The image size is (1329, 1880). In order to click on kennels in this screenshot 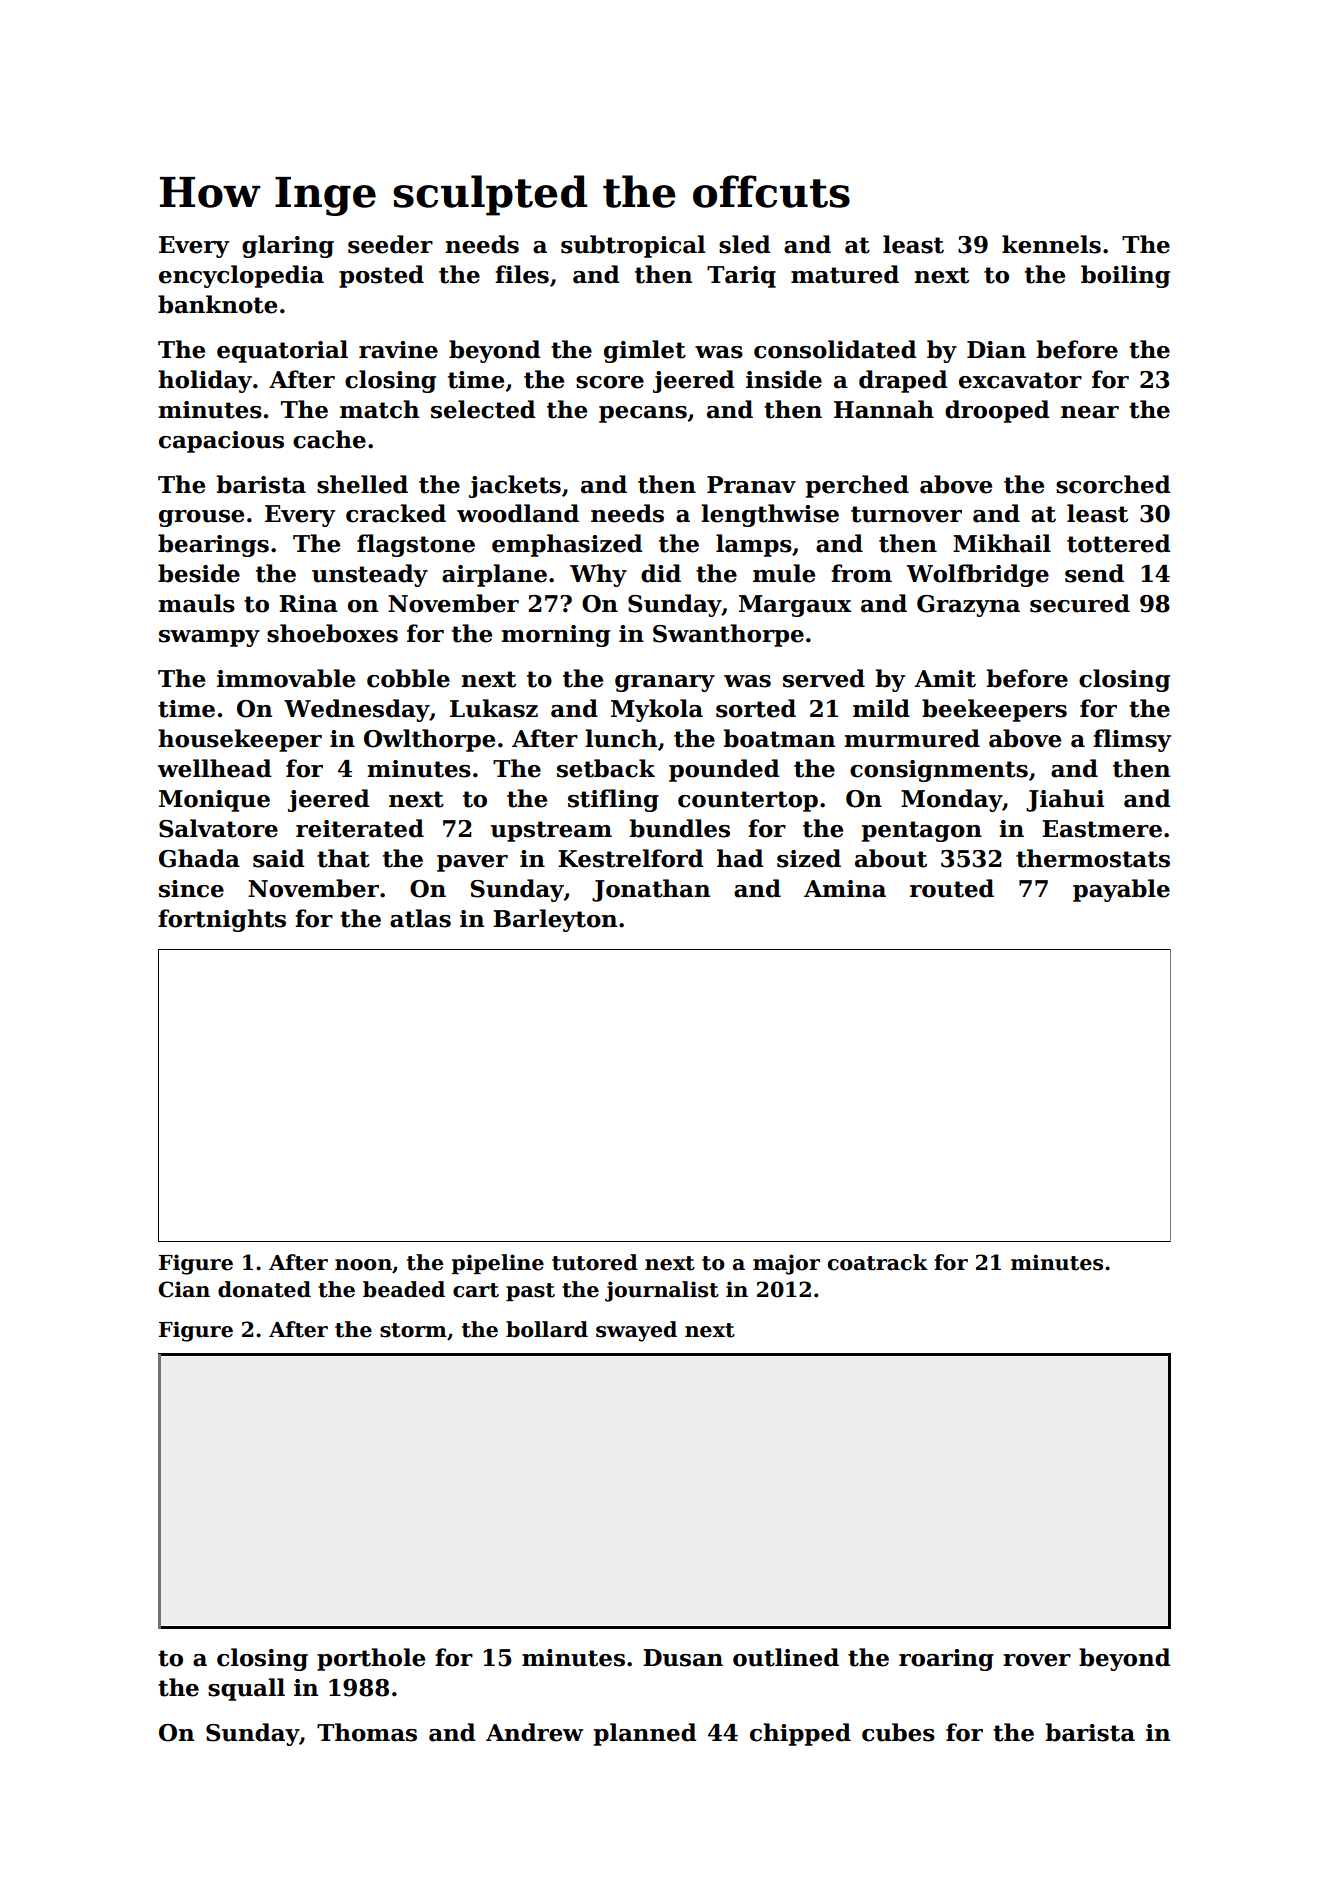, I will do `click(1051, 244)`.
